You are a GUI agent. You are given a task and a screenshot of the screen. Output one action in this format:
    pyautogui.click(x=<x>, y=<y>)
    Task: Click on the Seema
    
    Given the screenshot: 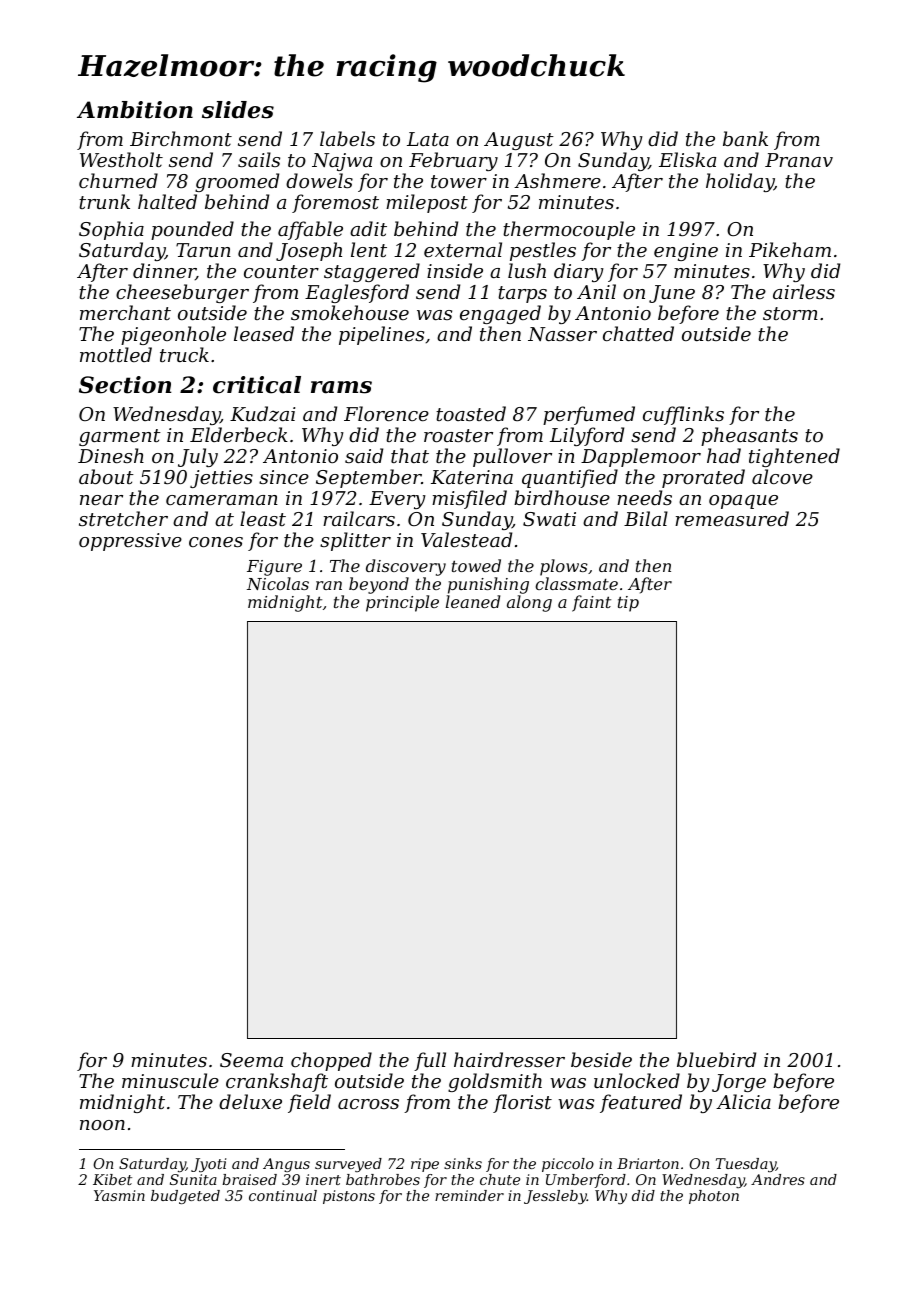 What is the action you would take?
    pyautogui.click(x=251, y=1060)
